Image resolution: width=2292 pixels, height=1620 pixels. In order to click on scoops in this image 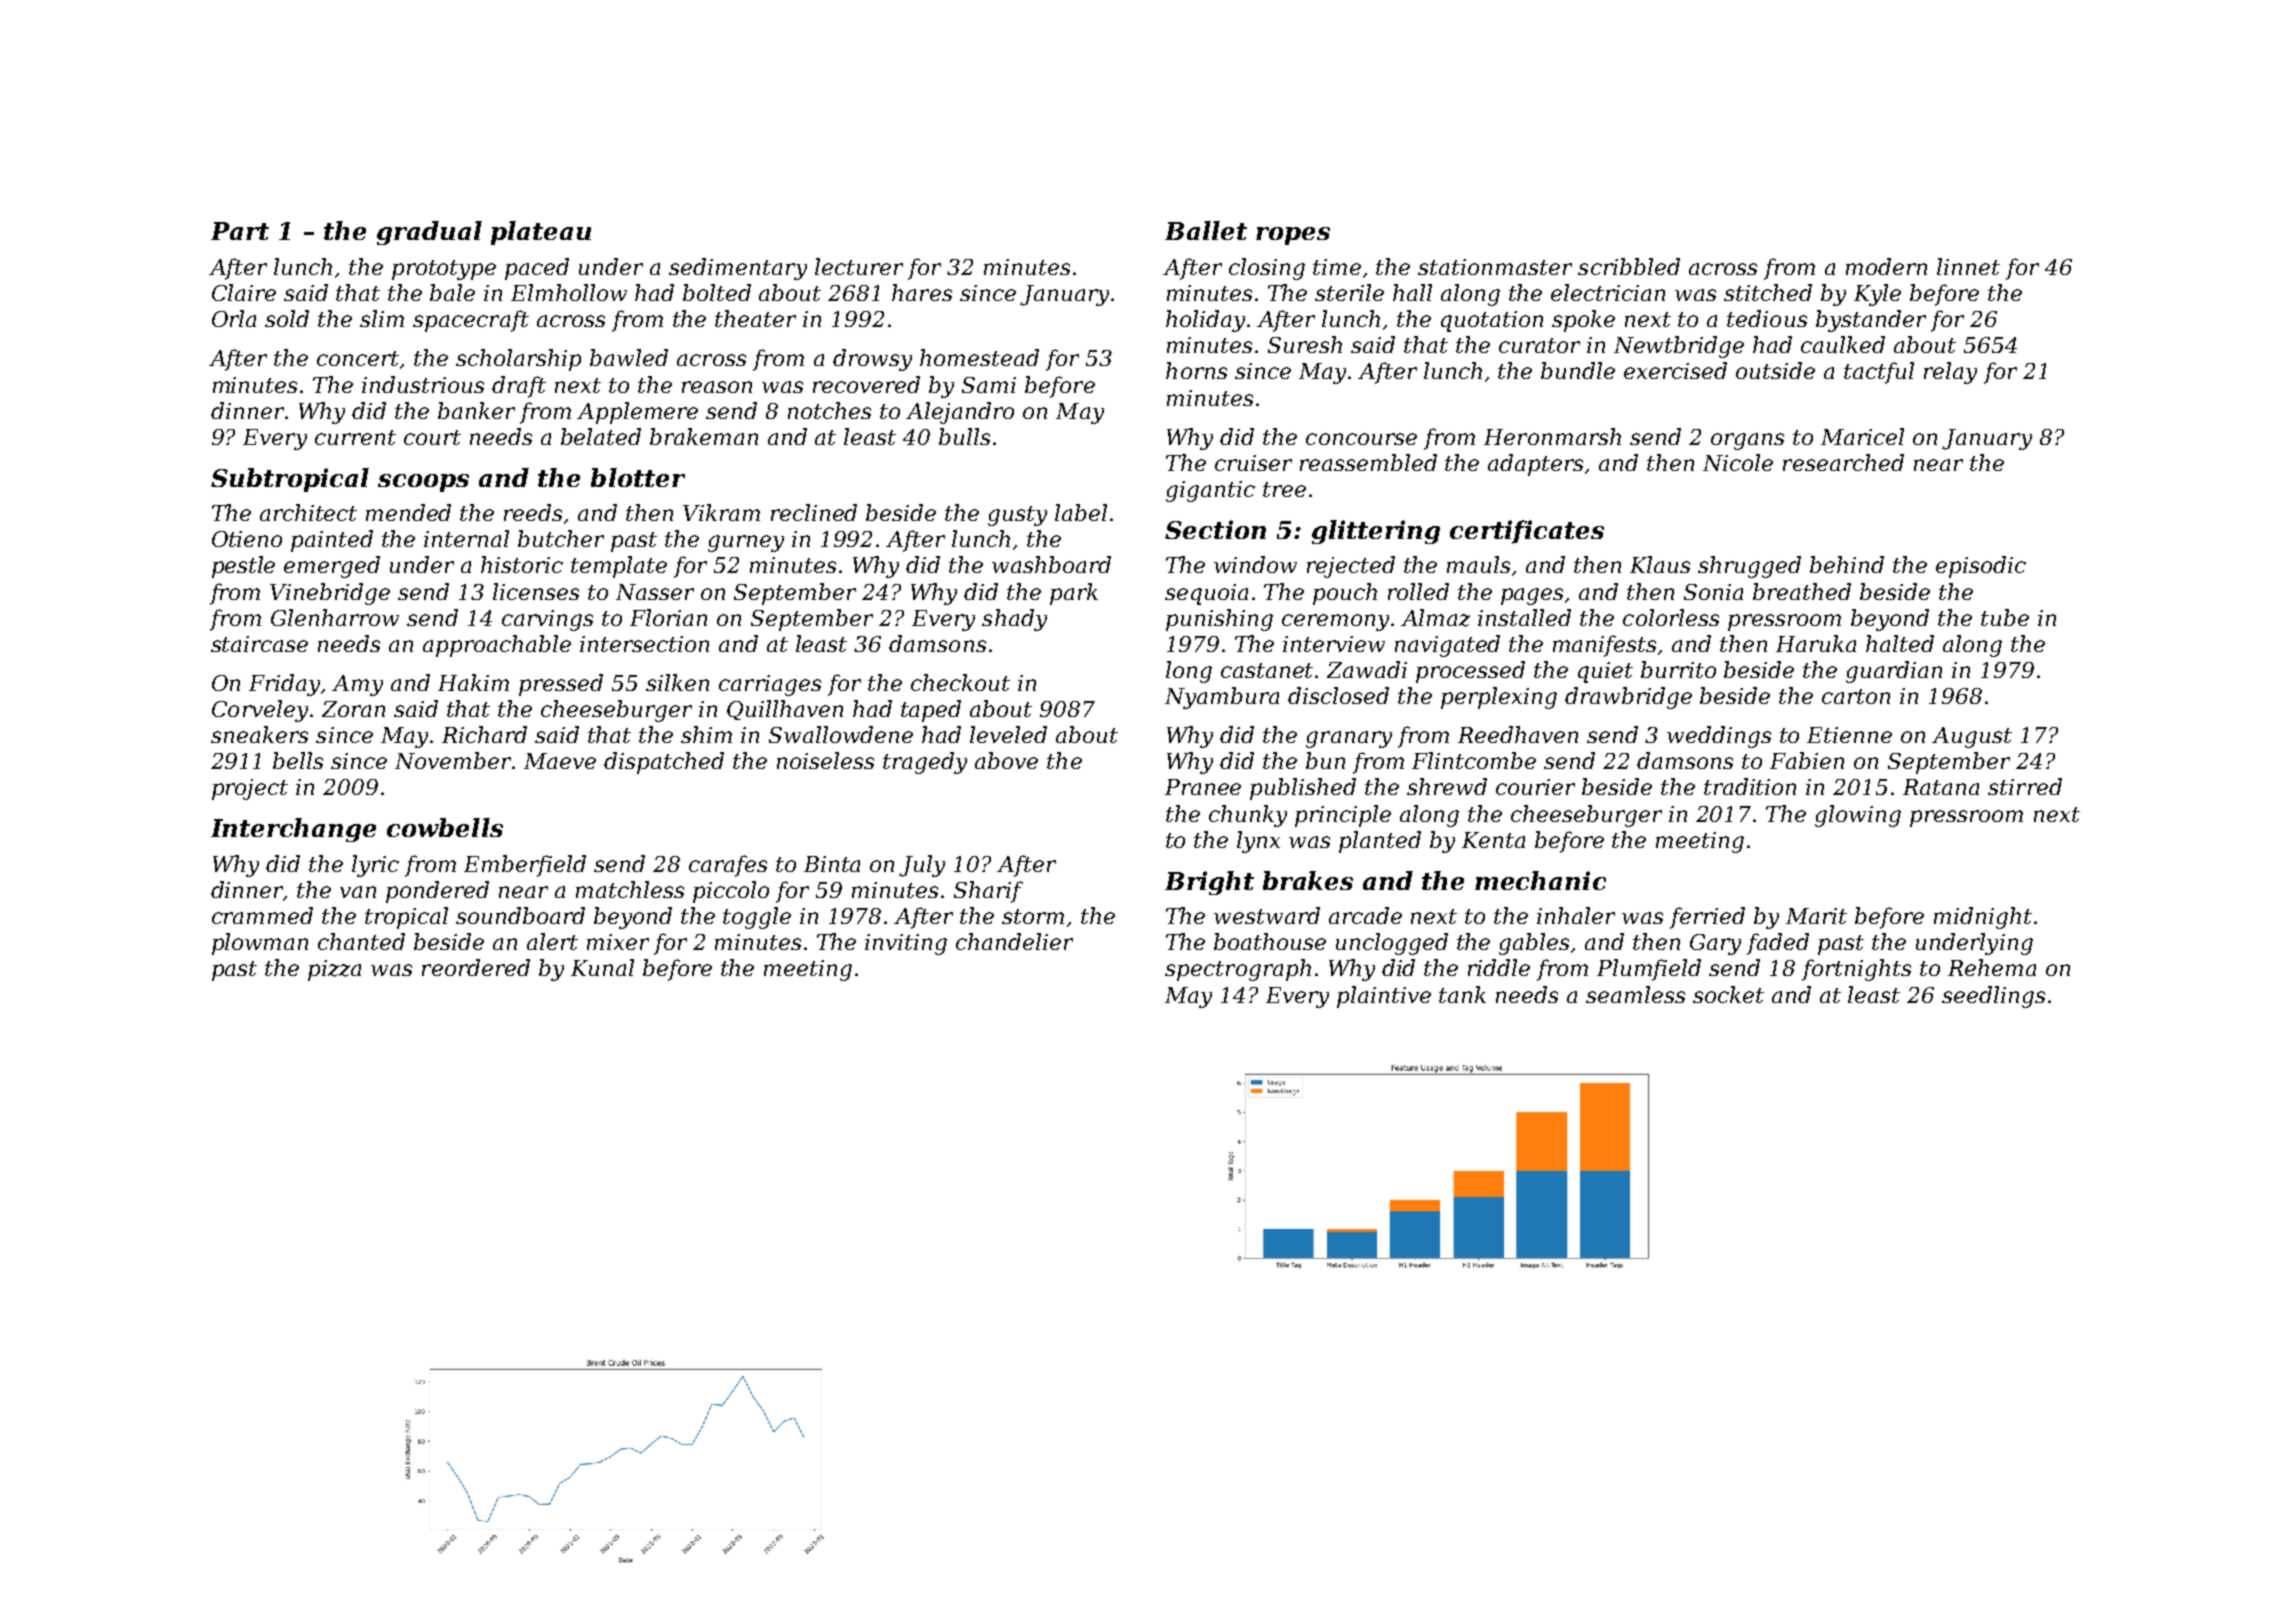, I will do `click(423, 483)`.
